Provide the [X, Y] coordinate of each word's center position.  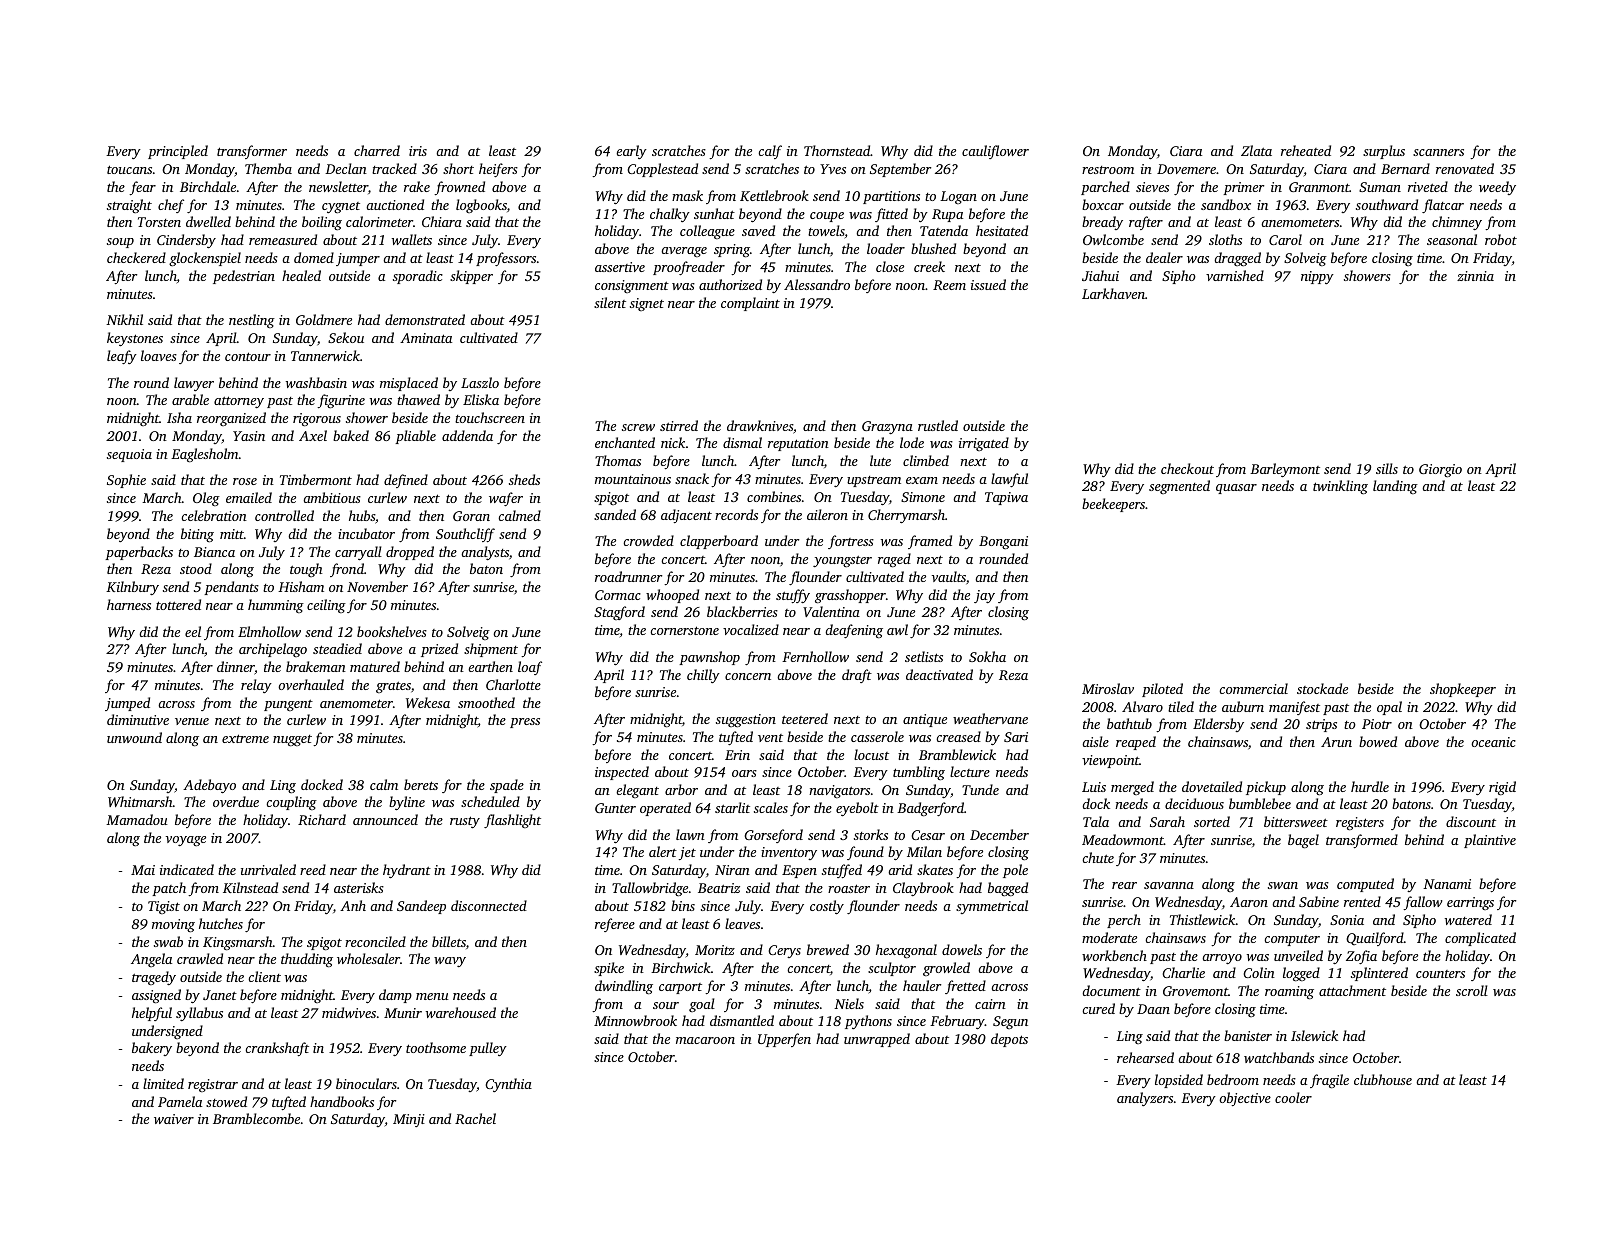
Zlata [1256, 150]
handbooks [342, 1101]
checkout [1187, 468]
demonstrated [425, 319]
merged [1132, 788]
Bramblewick [957, 754]
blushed [933, 248]
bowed [1378, 741]
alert [663, 851]
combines [774, 496]
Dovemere [1186, 169]
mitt [232, 534]
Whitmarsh [140, 801]
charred [377, 150]
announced [385, 819]
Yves [833, 169]
